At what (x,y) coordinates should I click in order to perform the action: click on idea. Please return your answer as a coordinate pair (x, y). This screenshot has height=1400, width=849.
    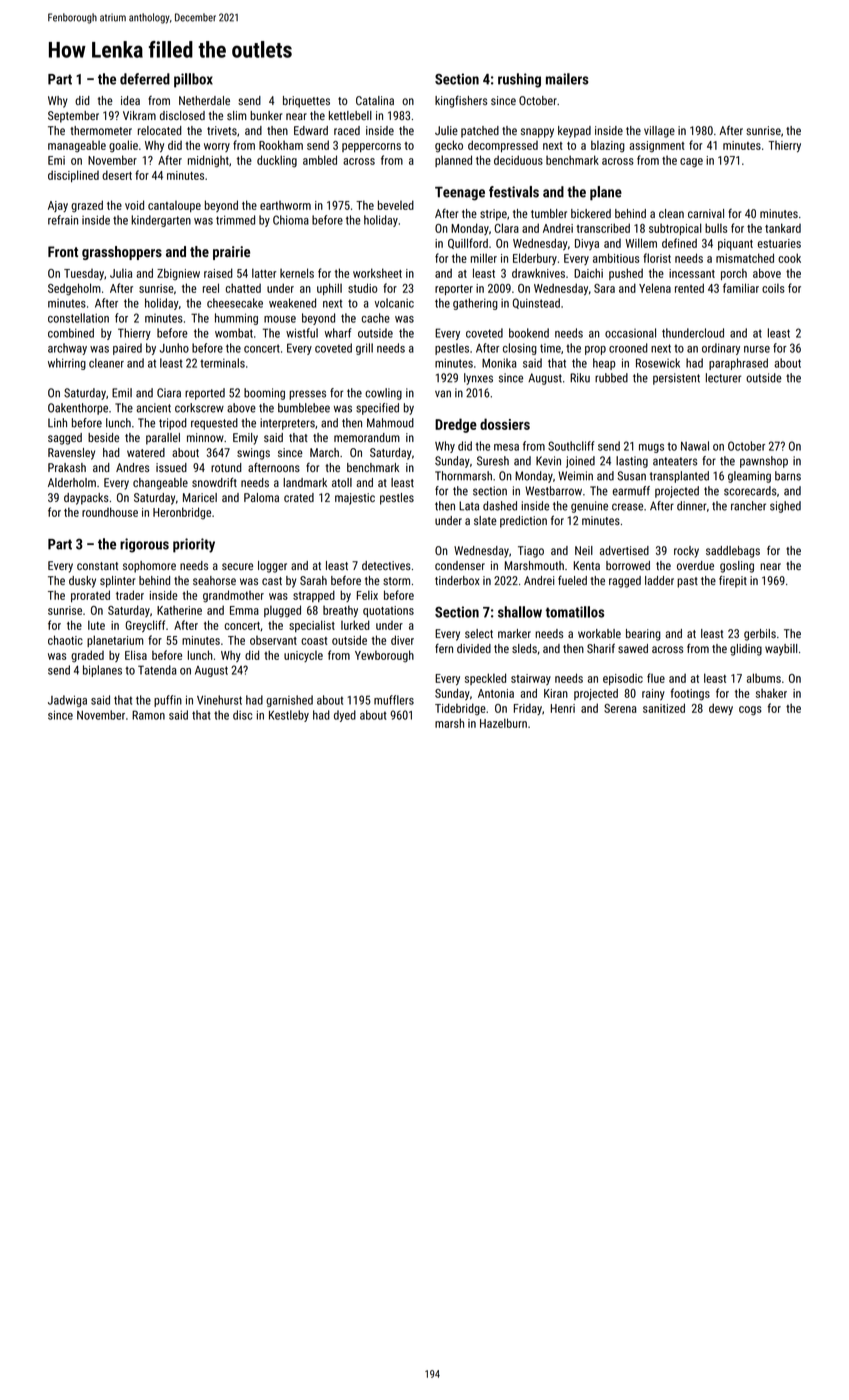
    Looking at the image, I should click on (130, 100).
